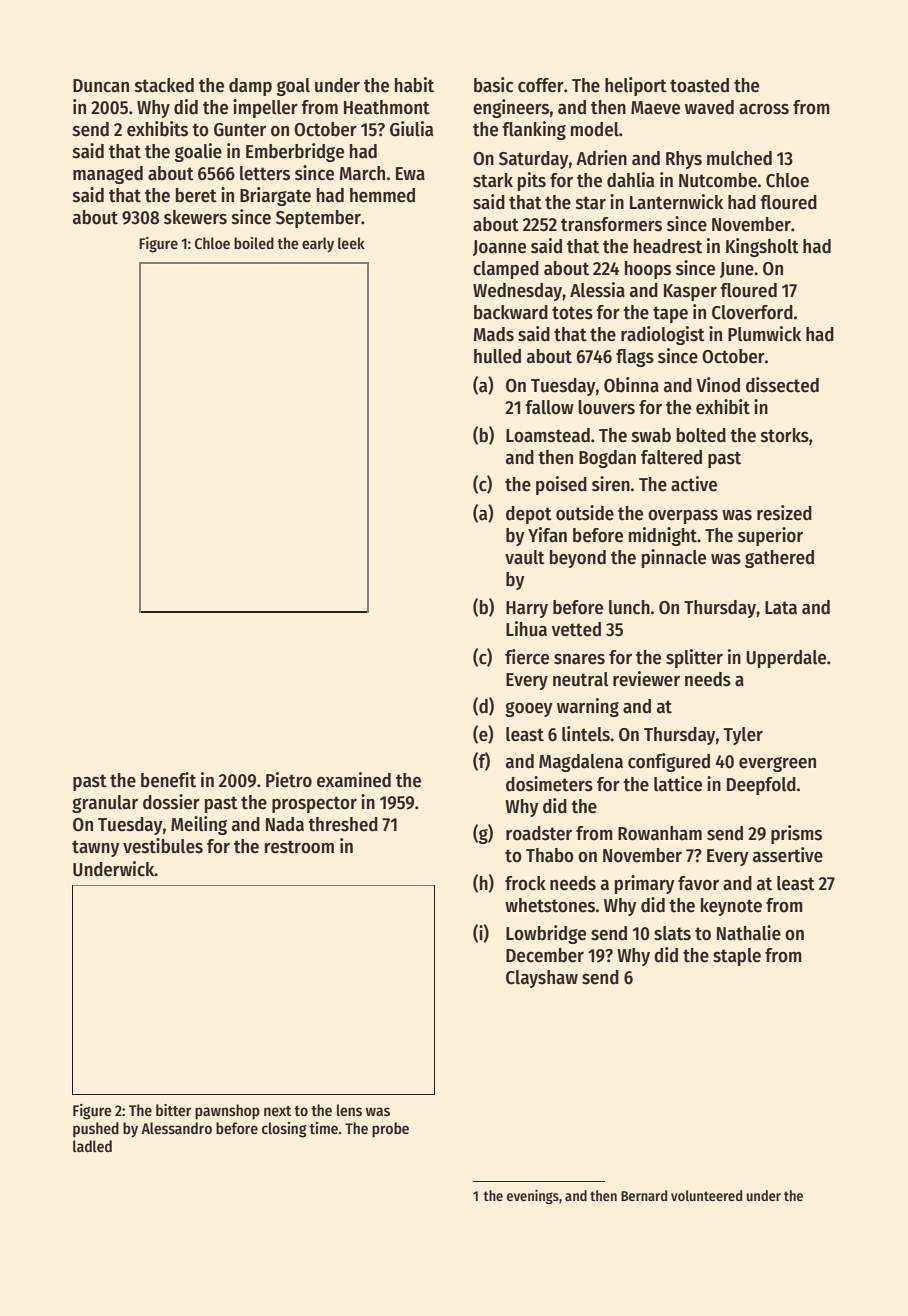 This screenshot has height=1316, width=908. What do you see at coordinates (525, 557) in the screenshot?
I see `vault` at bounding box center [525, 557].
